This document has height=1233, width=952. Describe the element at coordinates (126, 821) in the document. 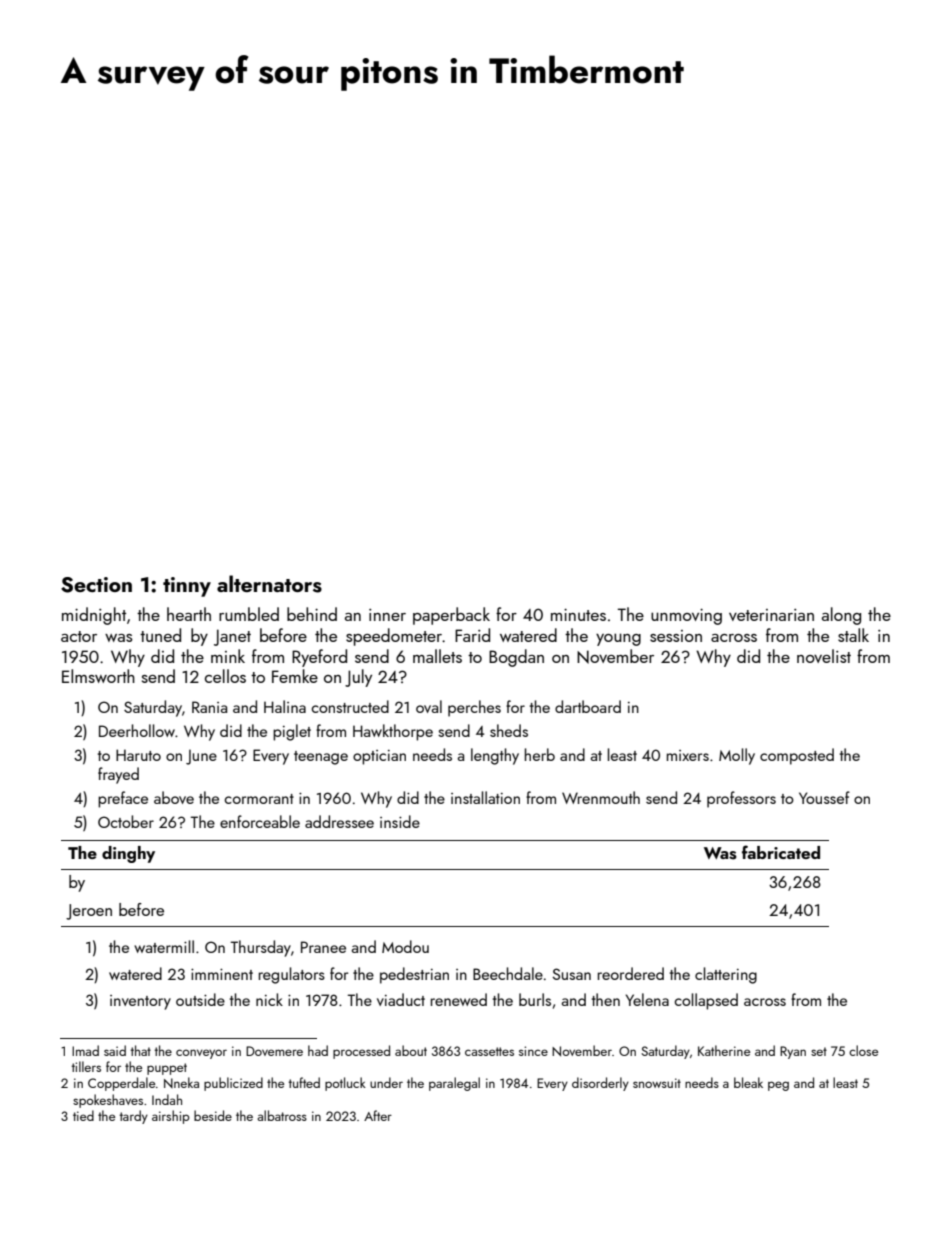

I see `October` at that location.
